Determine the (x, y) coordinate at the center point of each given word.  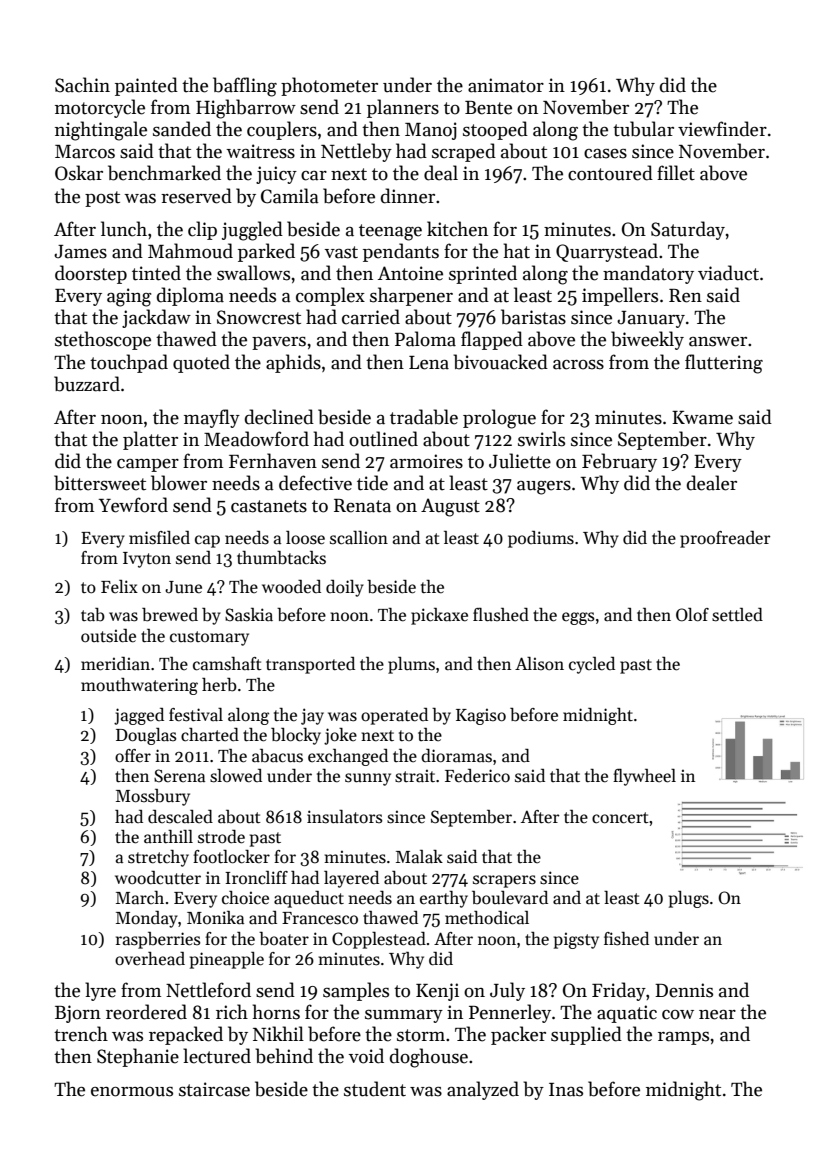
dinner (408, 196)
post (102, 199)
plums (411, 665)
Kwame (702, 418)
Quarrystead (607, 252)
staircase (214, 1089)
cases (605, 154)
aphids (293, 363)
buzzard (87, 384)
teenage (390, 232)
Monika (215, 918)
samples (356, 991)
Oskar (79, 173)
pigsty (576, 940)
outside (108, 636)
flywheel (644, 777)
